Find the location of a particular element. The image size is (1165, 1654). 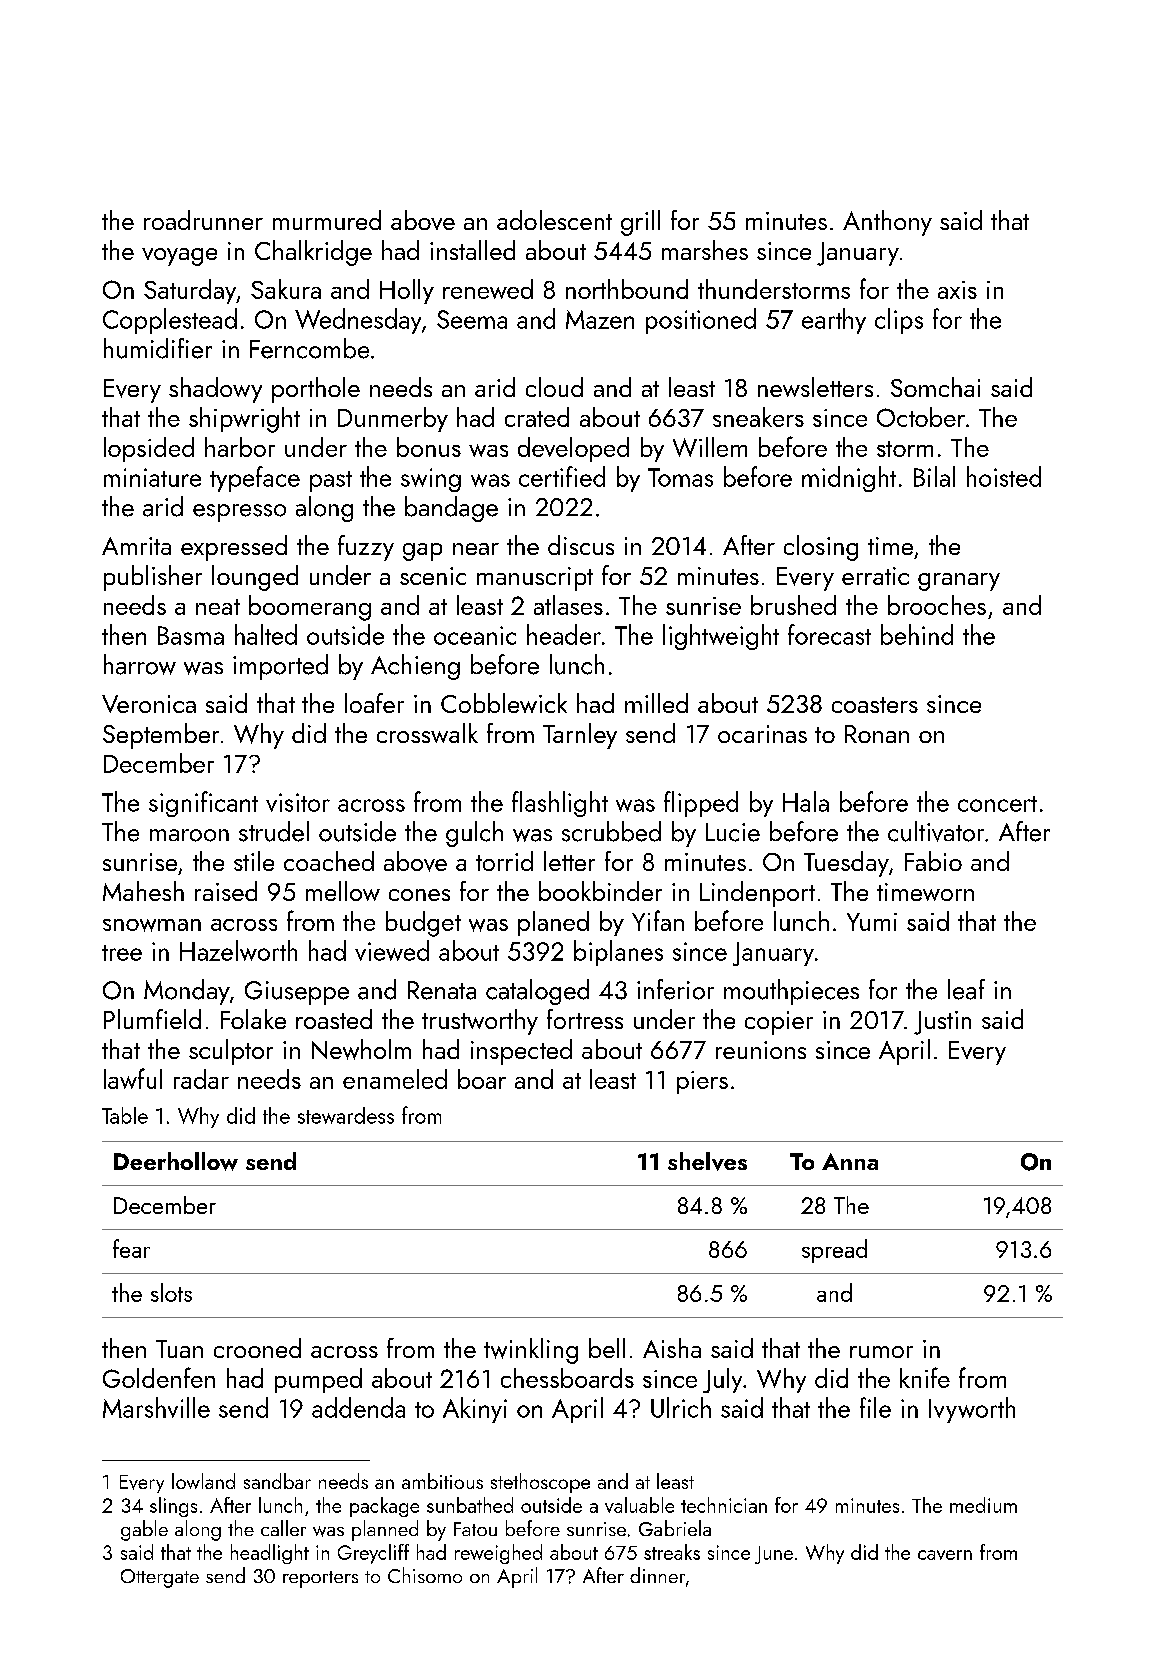

Folake is located at coordinates (253, 1019).
